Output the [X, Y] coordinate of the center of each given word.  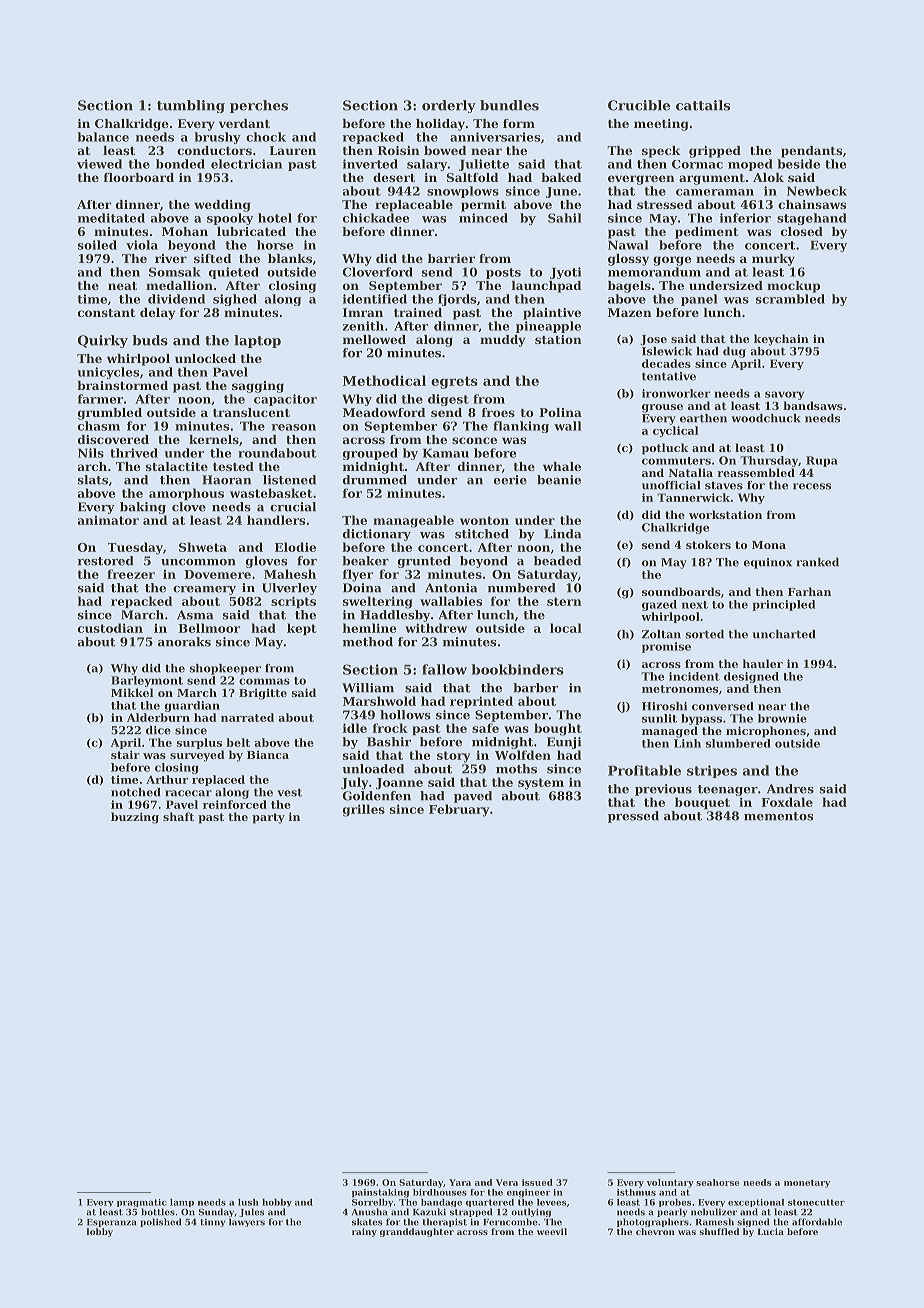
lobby [100, 1232]
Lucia [770, 1231]
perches [259, 106]
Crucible [639, 105]
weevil [552, 1231]
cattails [703, 105]
